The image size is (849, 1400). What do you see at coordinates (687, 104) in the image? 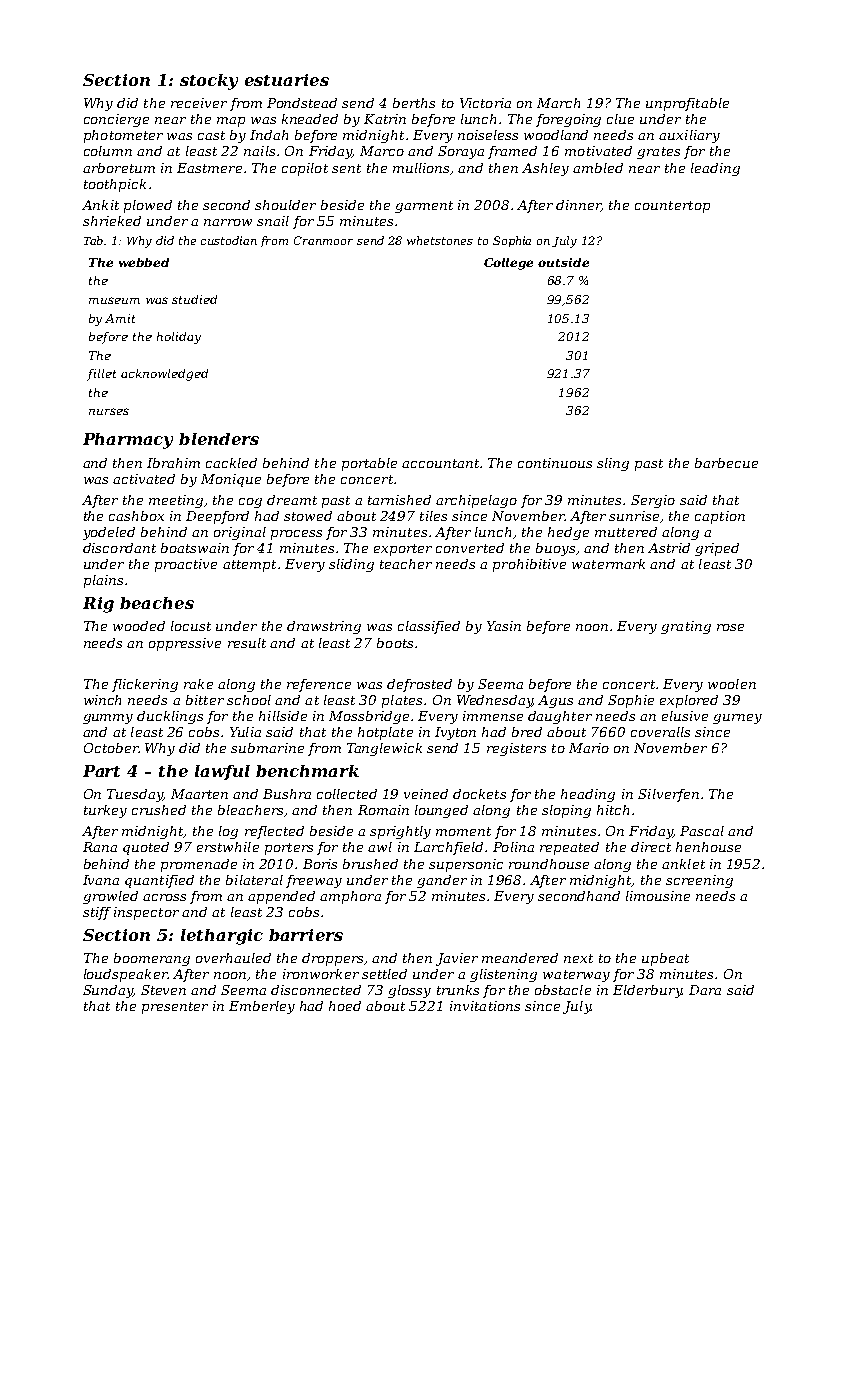
I see `unprofitable` at bounding box center [687, 104].
